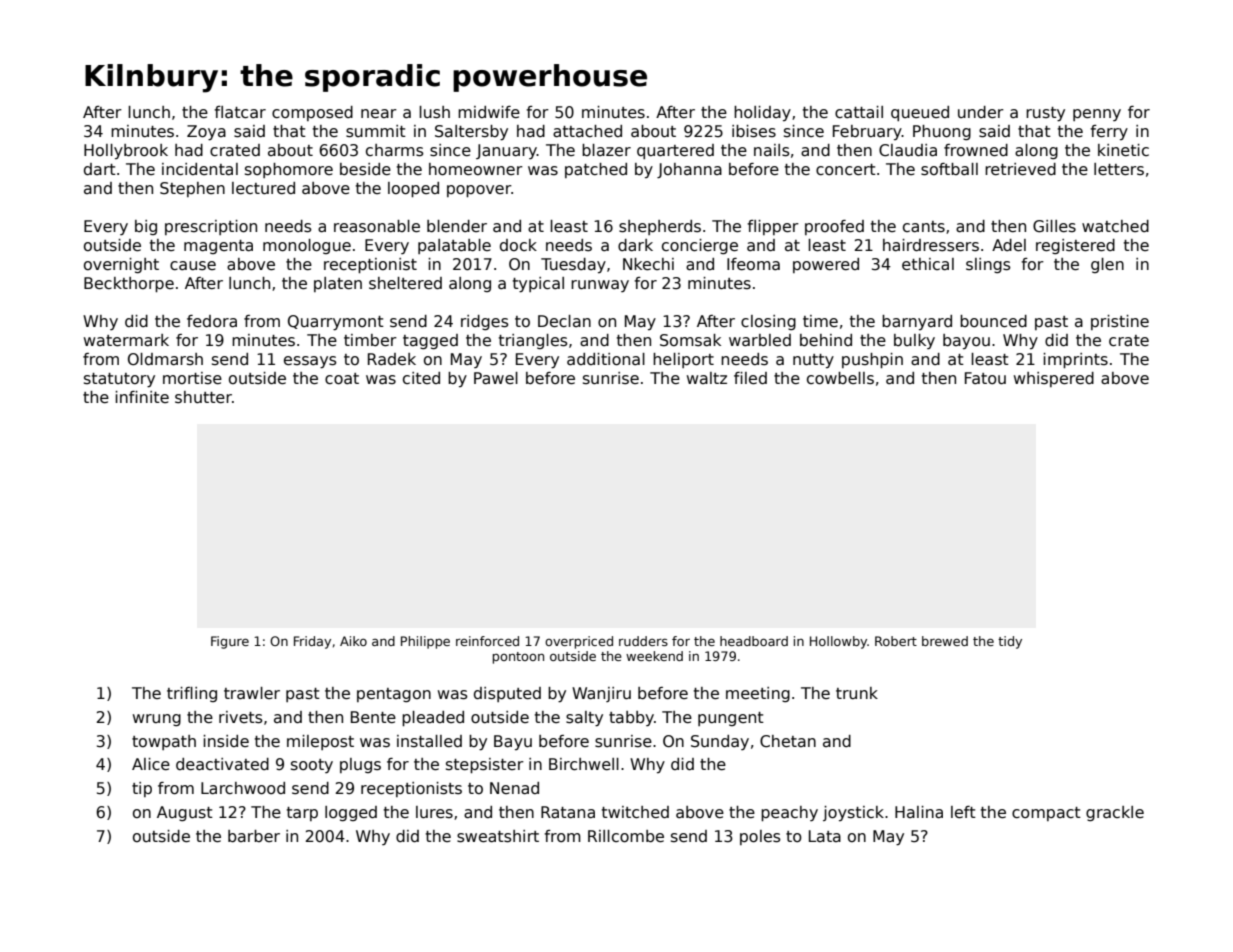  I want to click on Hollybrook, so click(126, 151).
